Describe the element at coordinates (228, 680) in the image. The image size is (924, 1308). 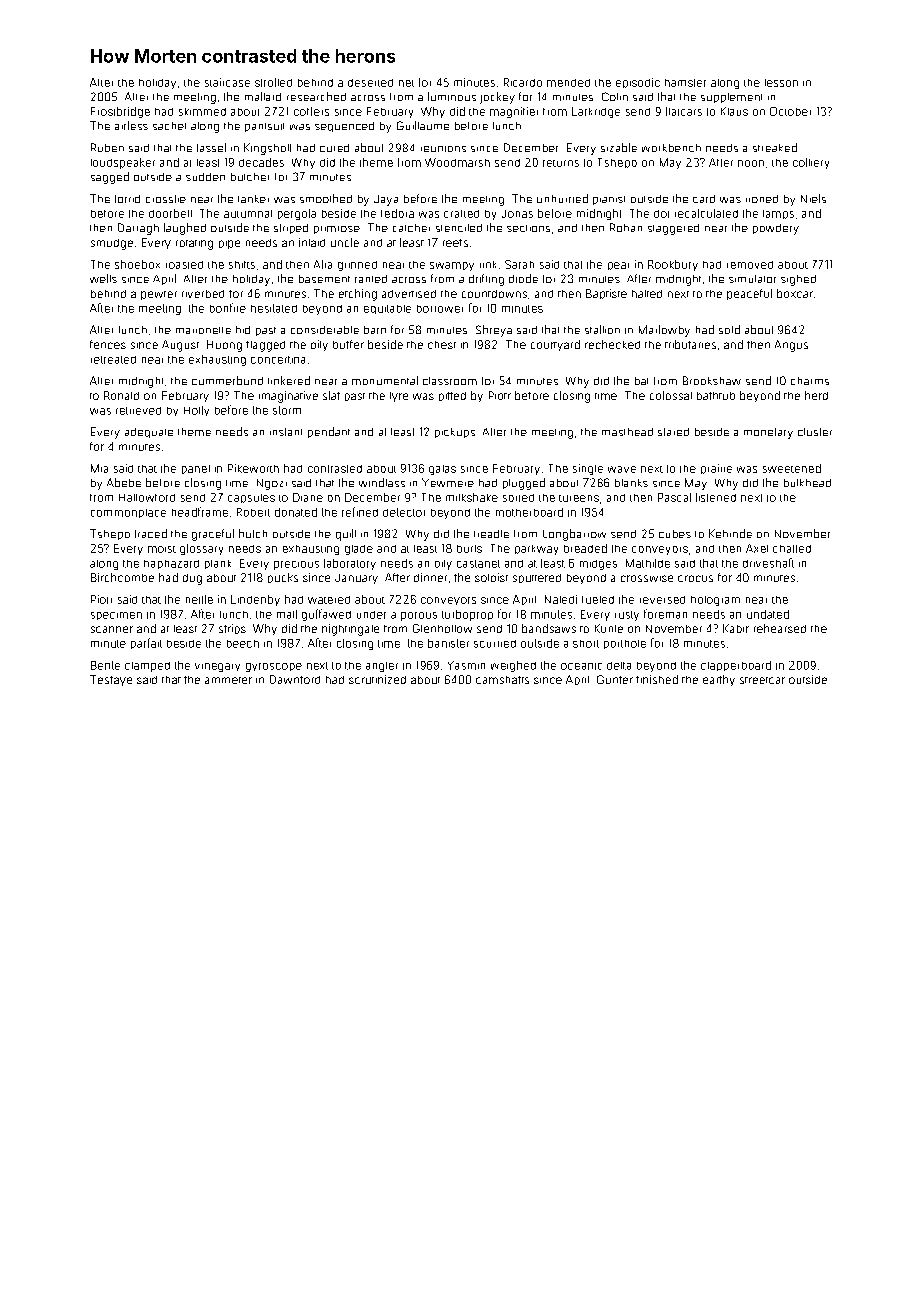
I see `ammeter` at that location.
